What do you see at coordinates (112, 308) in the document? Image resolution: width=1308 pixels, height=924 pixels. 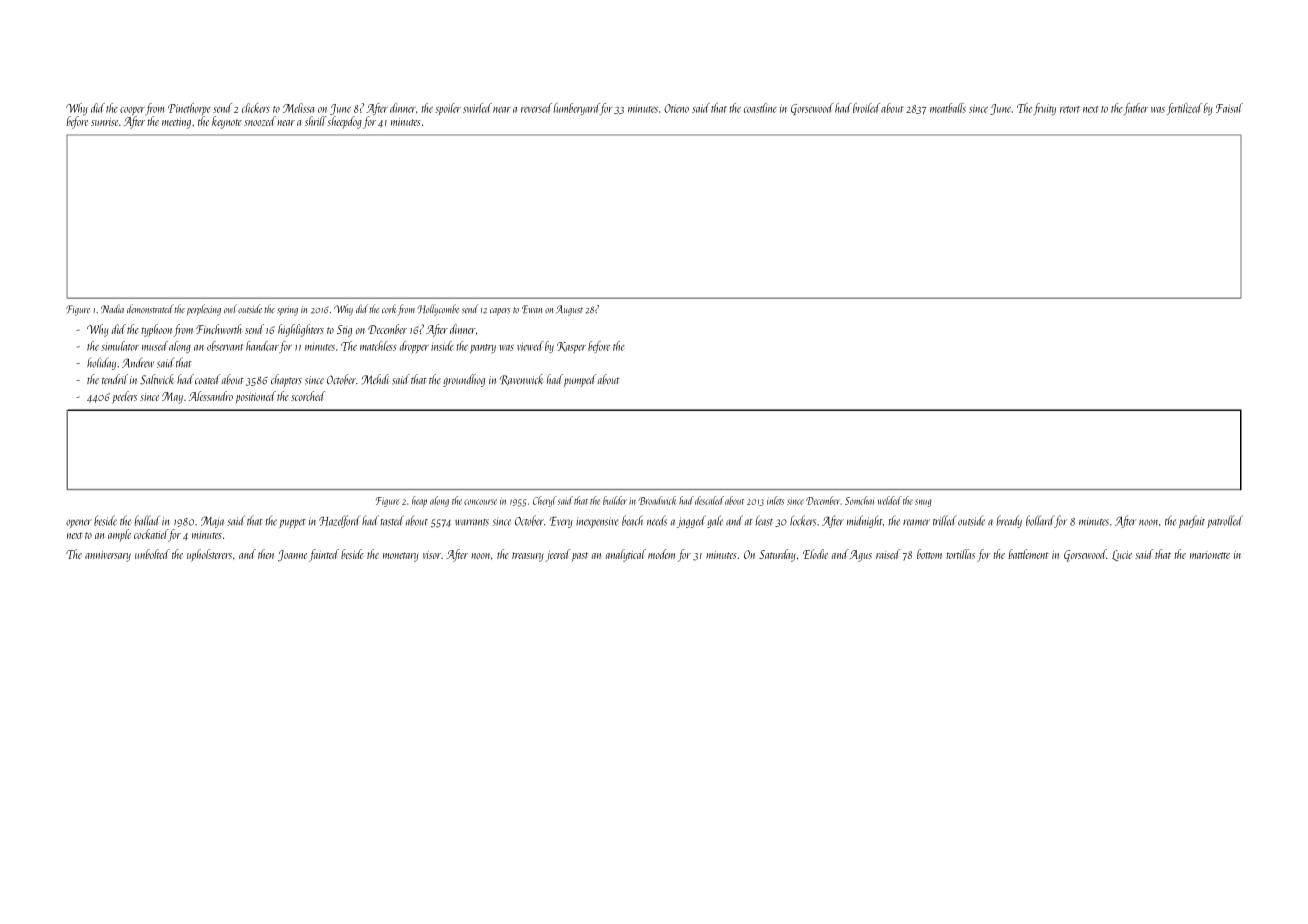 I see `Nadia` at bounding box center [112, 308].
